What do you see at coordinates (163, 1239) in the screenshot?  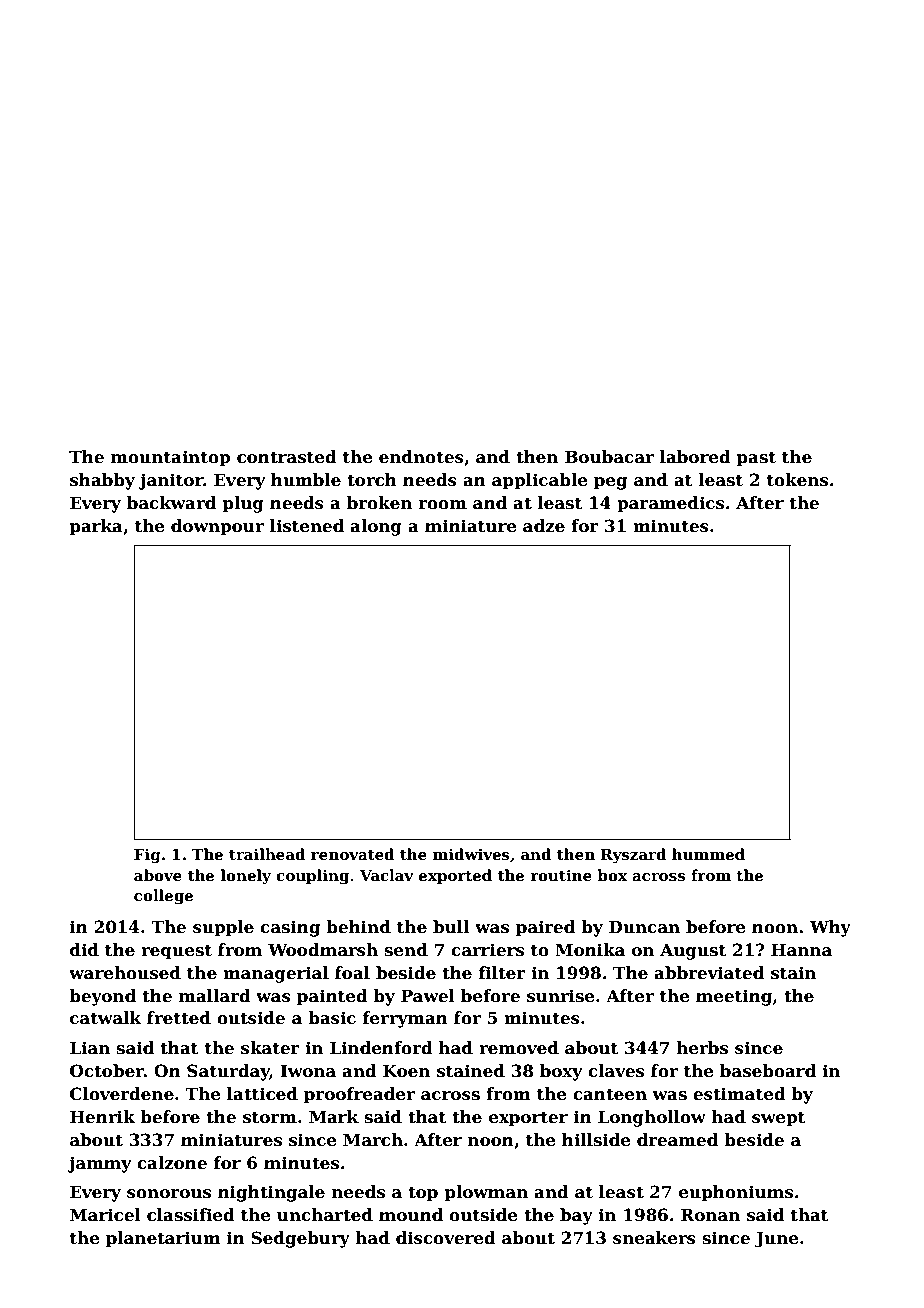 I see `planetarium` at bounding box center [163, 1239].
